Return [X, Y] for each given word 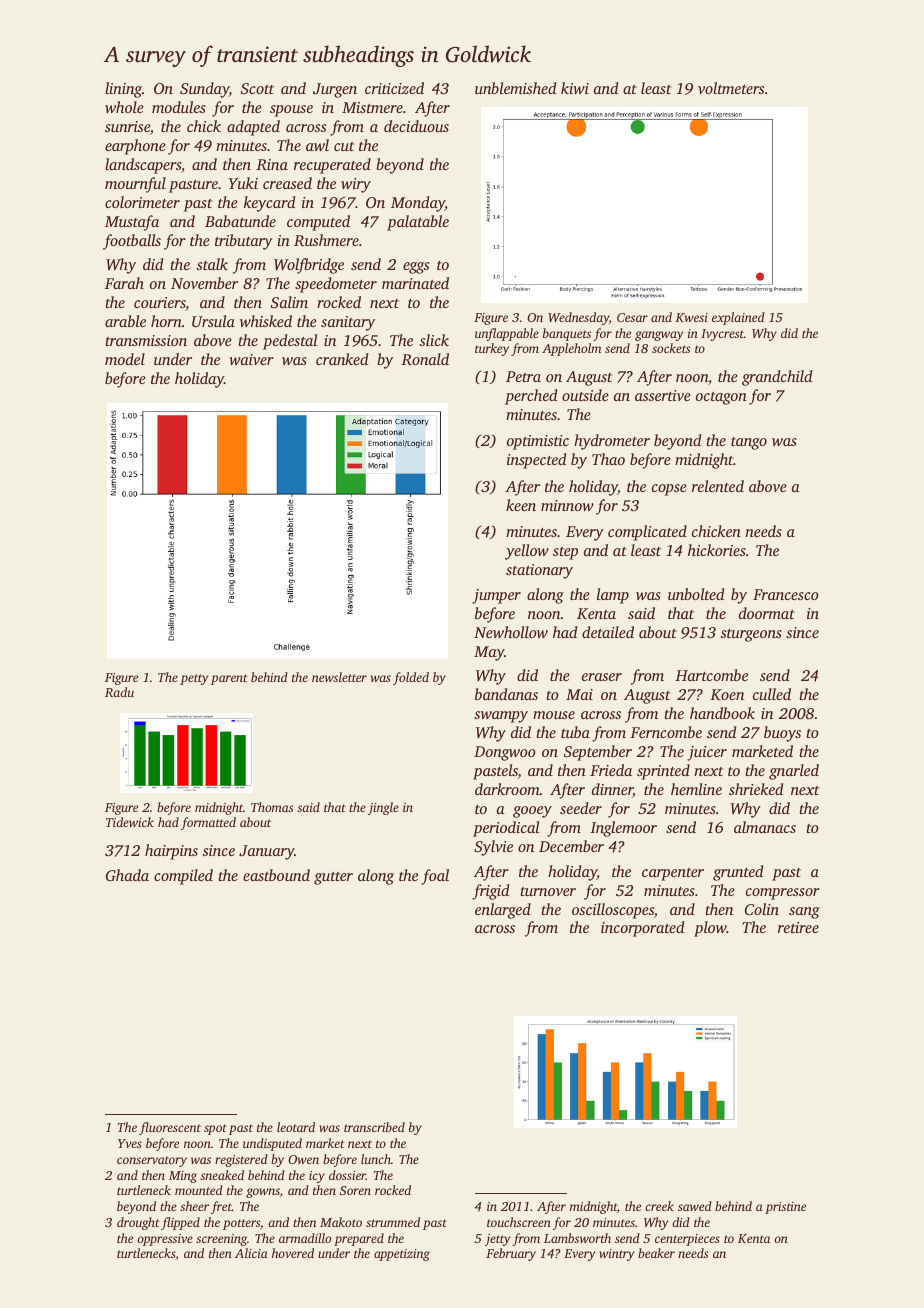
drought [138, 1223]
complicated [647, 533]
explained [738, 318]
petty [194, 679]
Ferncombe [666, 732]
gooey [532, 812]
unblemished [516, 88]
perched [531, 397]
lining [123, 90]
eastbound [276, 875]
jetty [497, 1240]
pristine [785, 1208]
